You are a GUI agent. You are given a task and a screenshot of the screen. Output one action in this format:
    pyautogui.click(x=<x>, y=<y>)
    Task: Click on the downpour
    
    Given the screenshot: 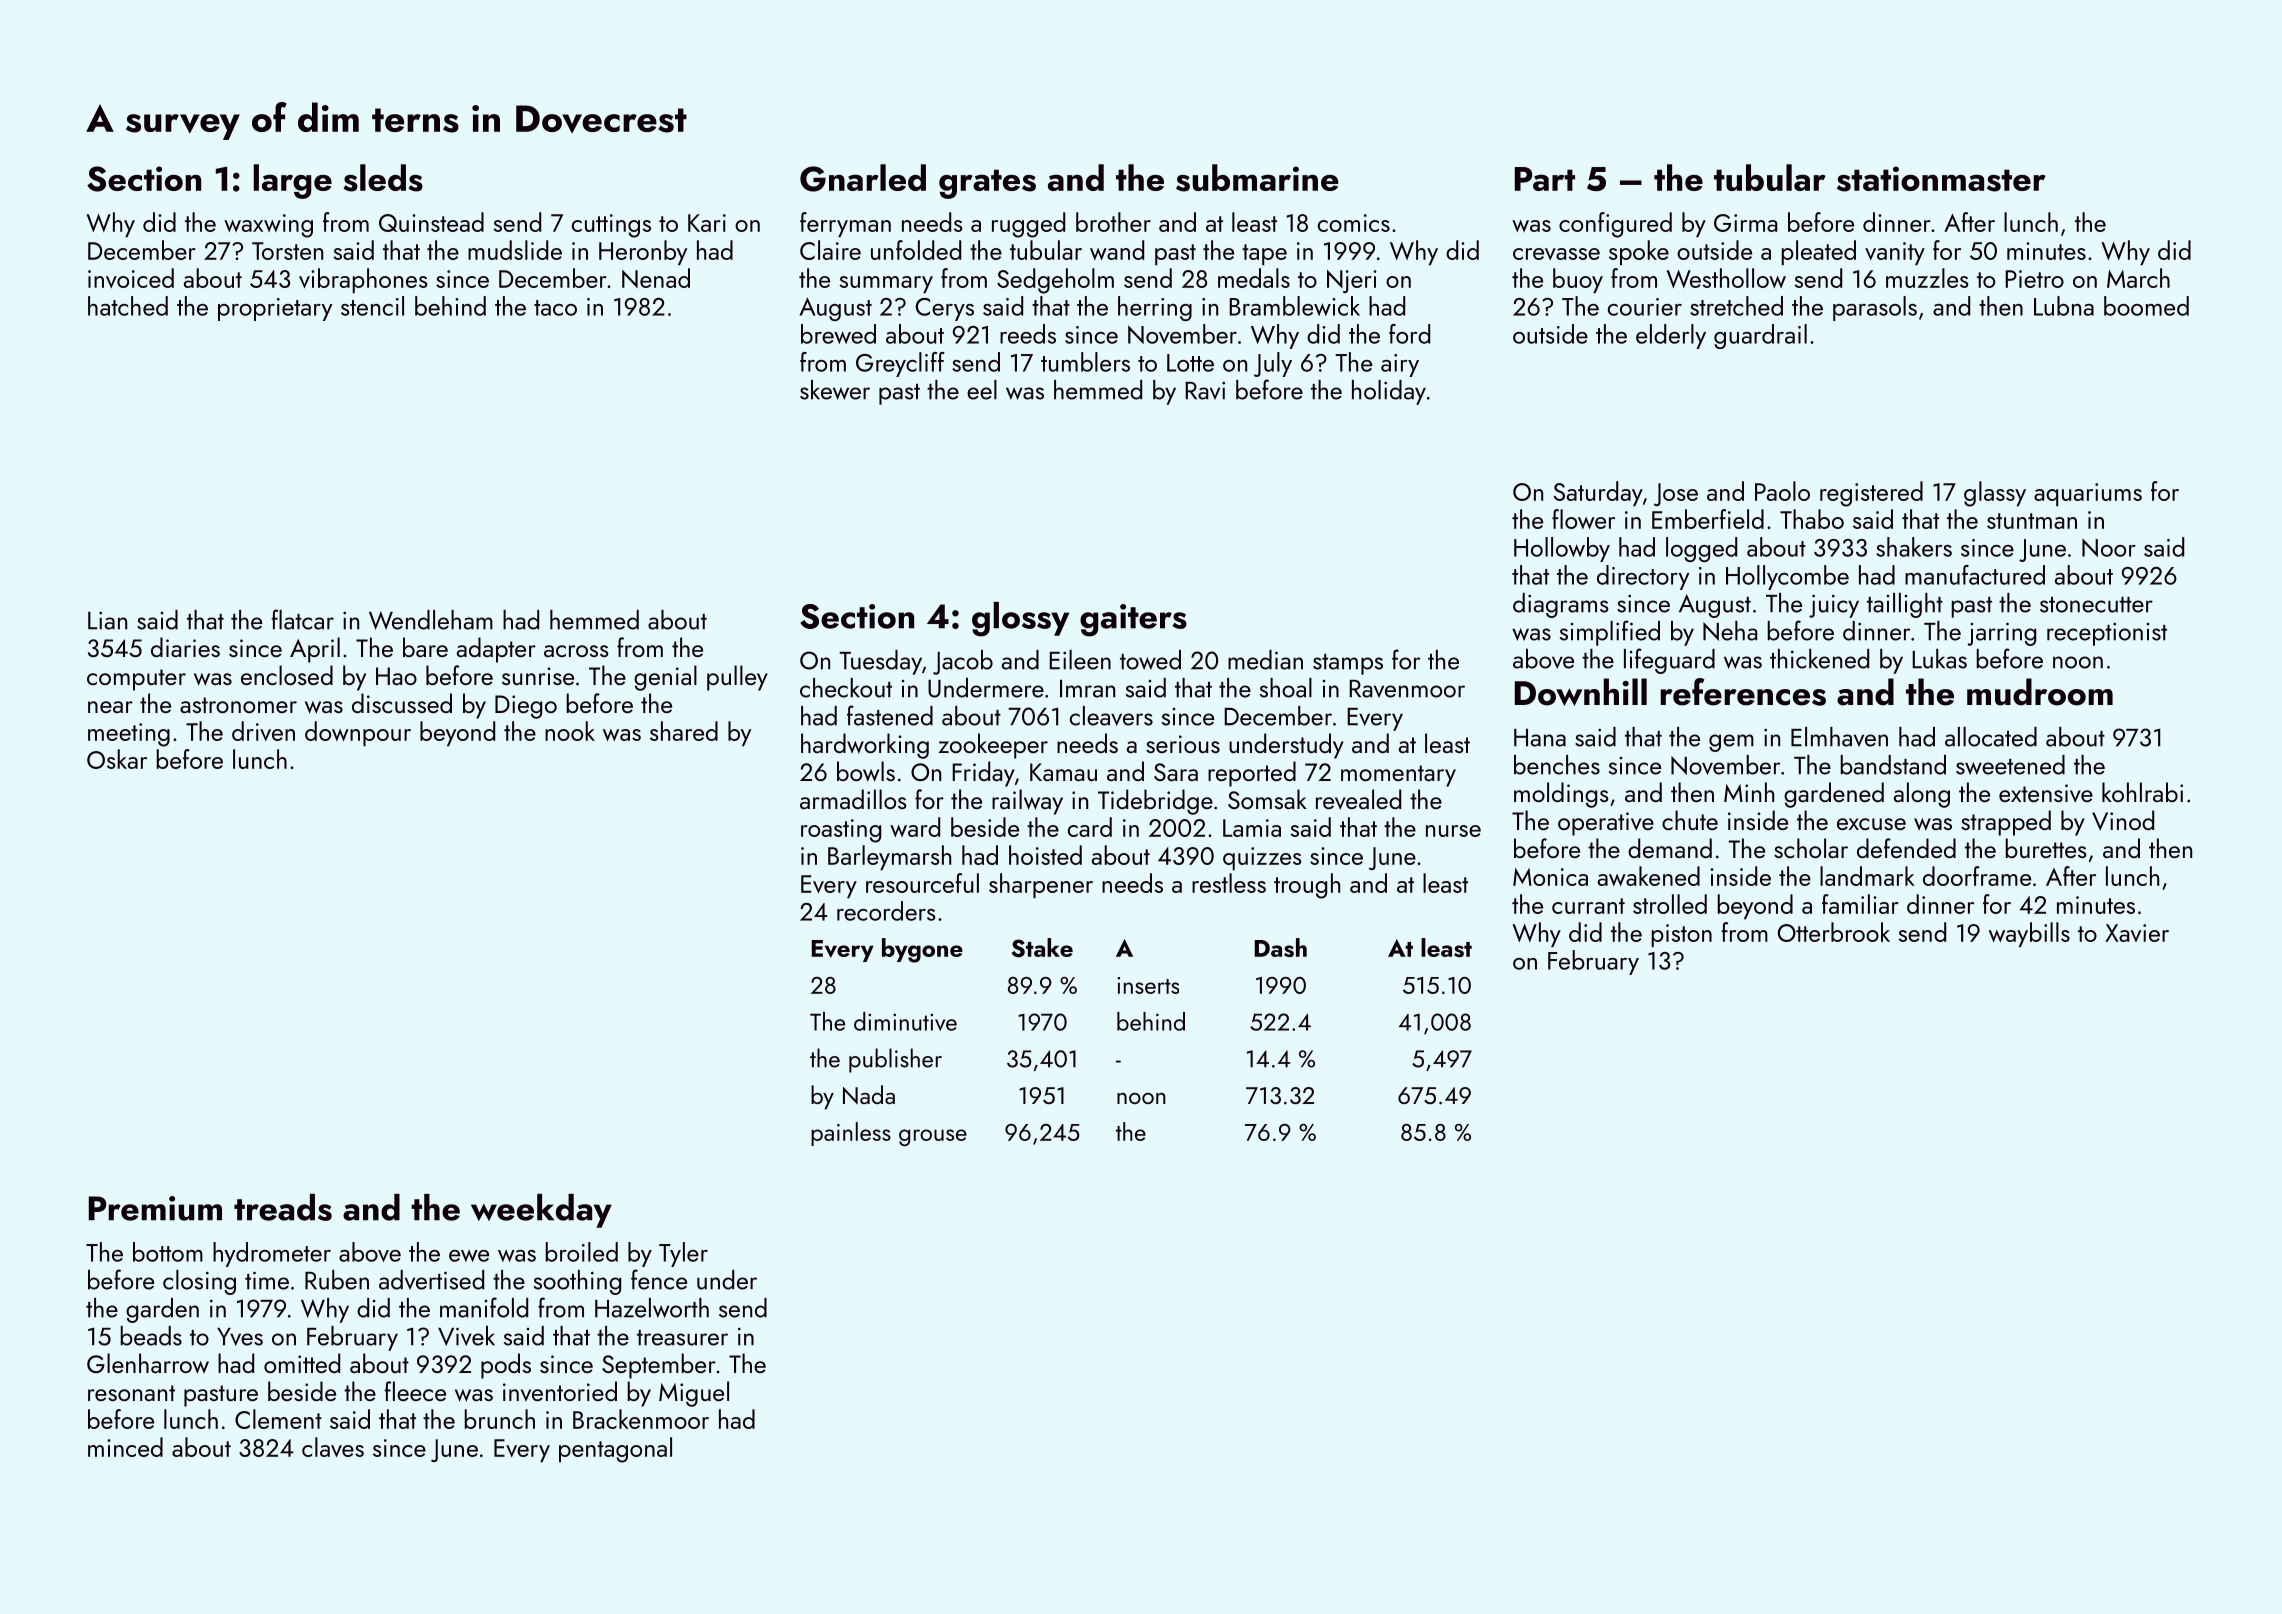 What is the action you would take?
    pyautogui.click(x=358, y=733)
